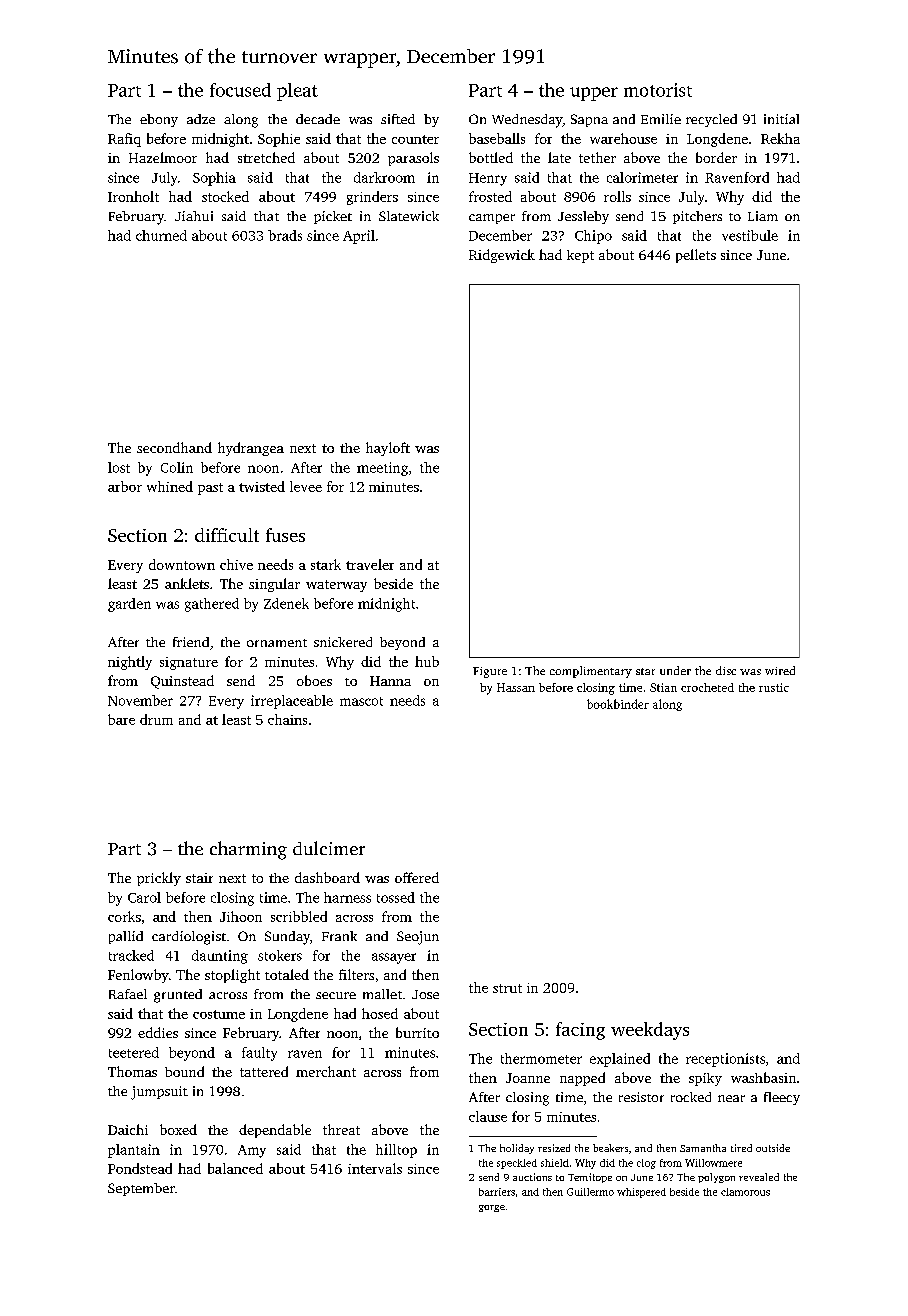 This image has height=1316, width=908. I want to click on disc, so click(726, 670).
